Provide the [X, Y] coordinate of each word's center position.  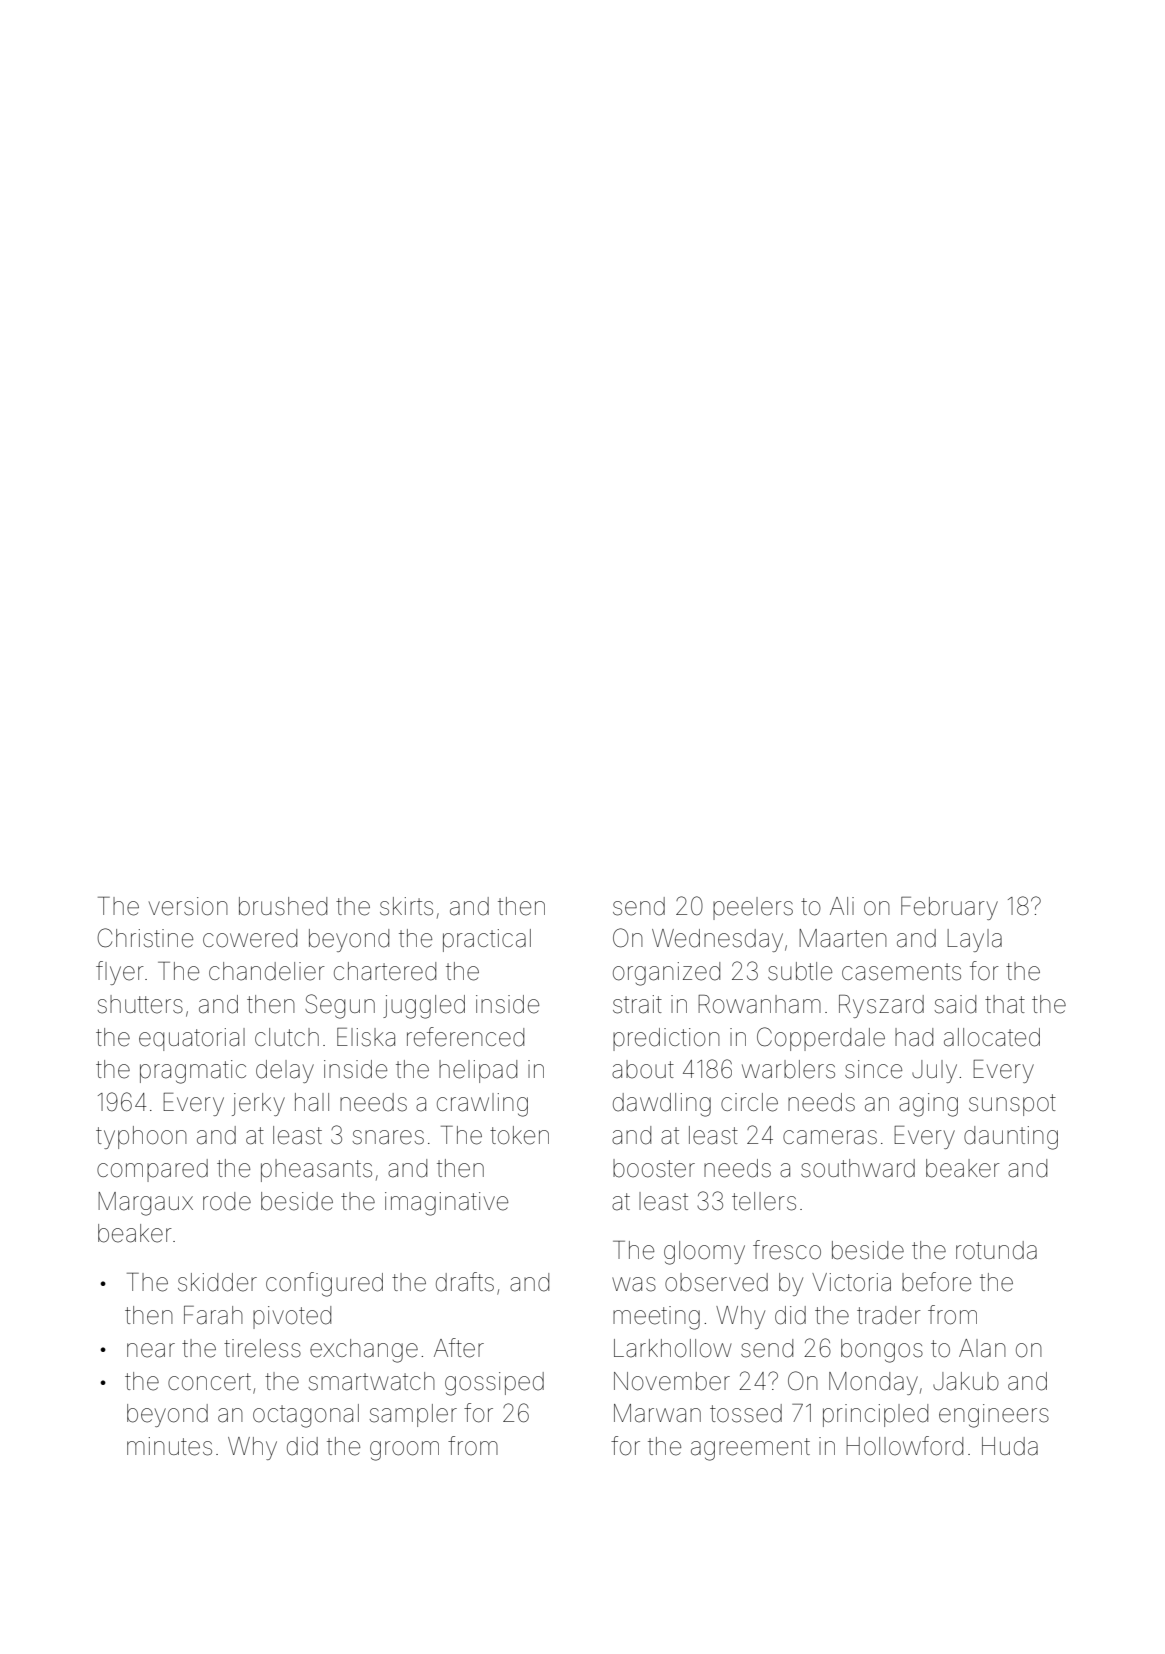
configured [324, 1284]
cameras [830, 1137]
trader [889, 1315]
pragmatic [193, 1072]
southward [858, 1168]
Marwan [657, 1413]
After [459, 1348]
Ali [842, 906]
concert [209, 1382]
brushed [283, 906]
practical [487, 940]
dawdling [662, 1105]
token [519, 1135]
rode [227, 1201]
